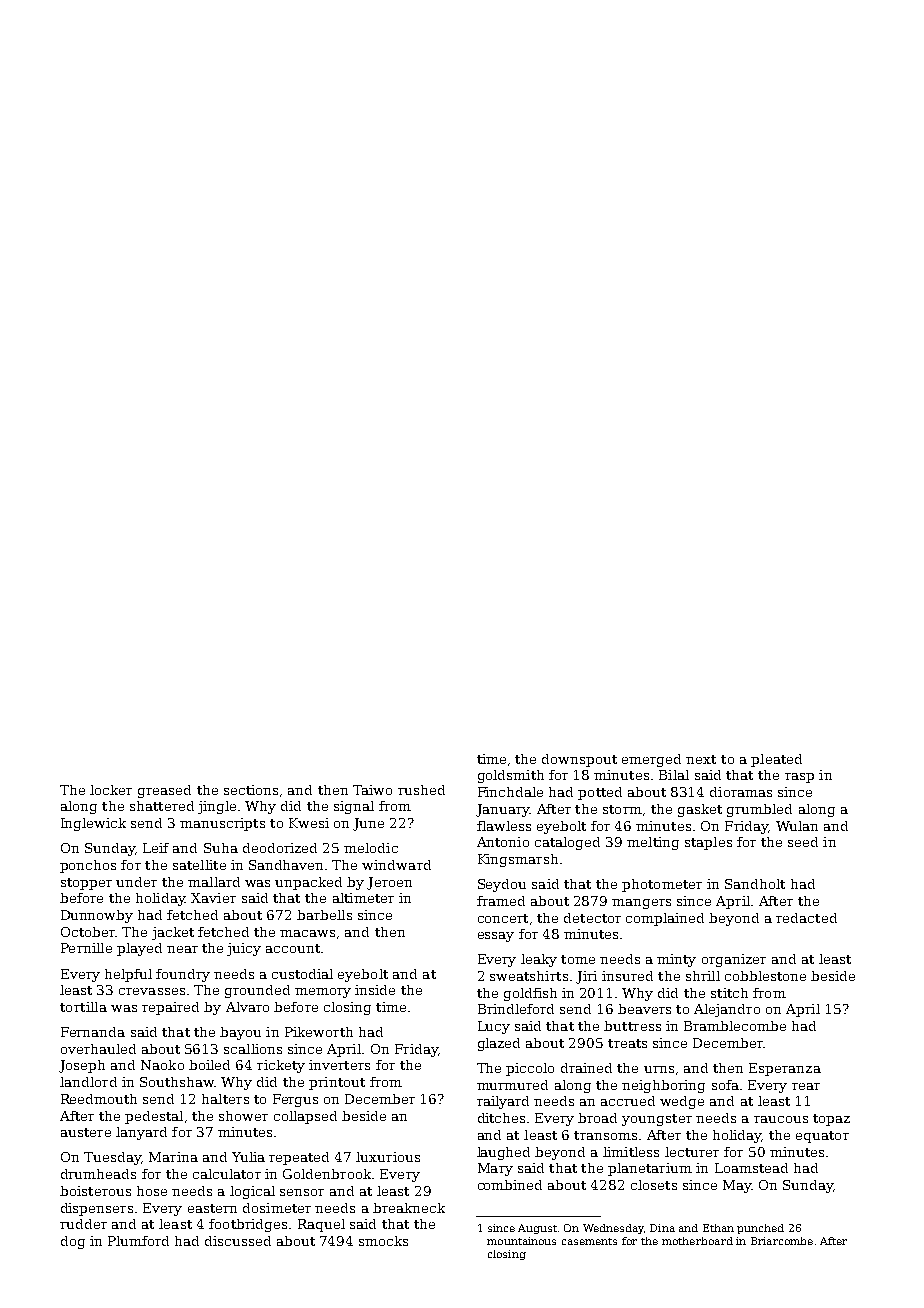 Image resolution: width=924 pixels, height=1308 pixels. What do you see at coordinates (339, 1065) in the image?
I see `inverters` at bounding box center [339, 1065].
